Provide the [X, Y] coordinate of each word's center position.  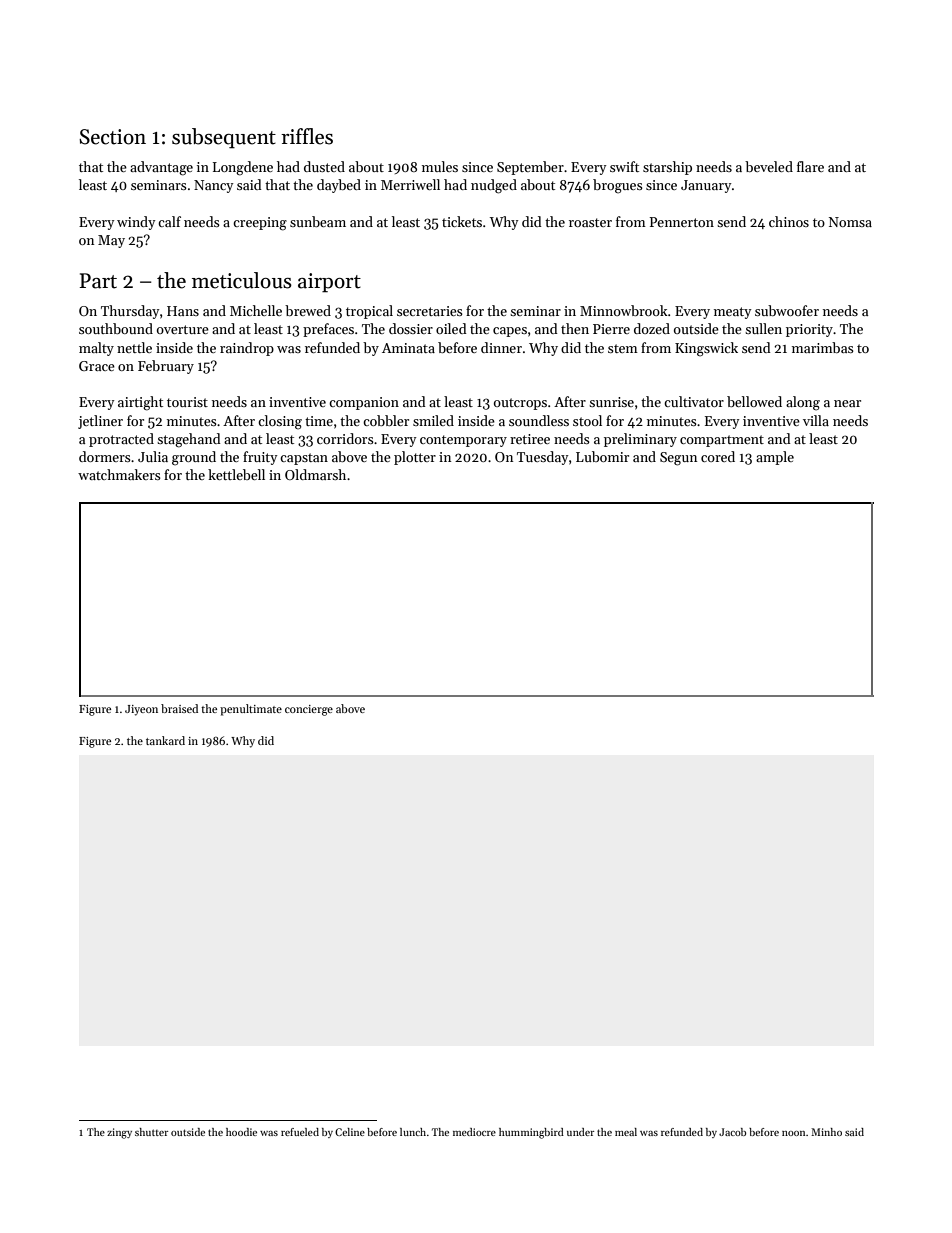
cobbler [386, 420]
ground [194, 458]
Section [112, 137]
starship [667, 168]
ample [775, 458]
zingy [119, 1133]
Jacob [732, 1132]
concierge [309, 710]
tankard [165, 740]
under [580, 1132]
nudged [494, 186]
